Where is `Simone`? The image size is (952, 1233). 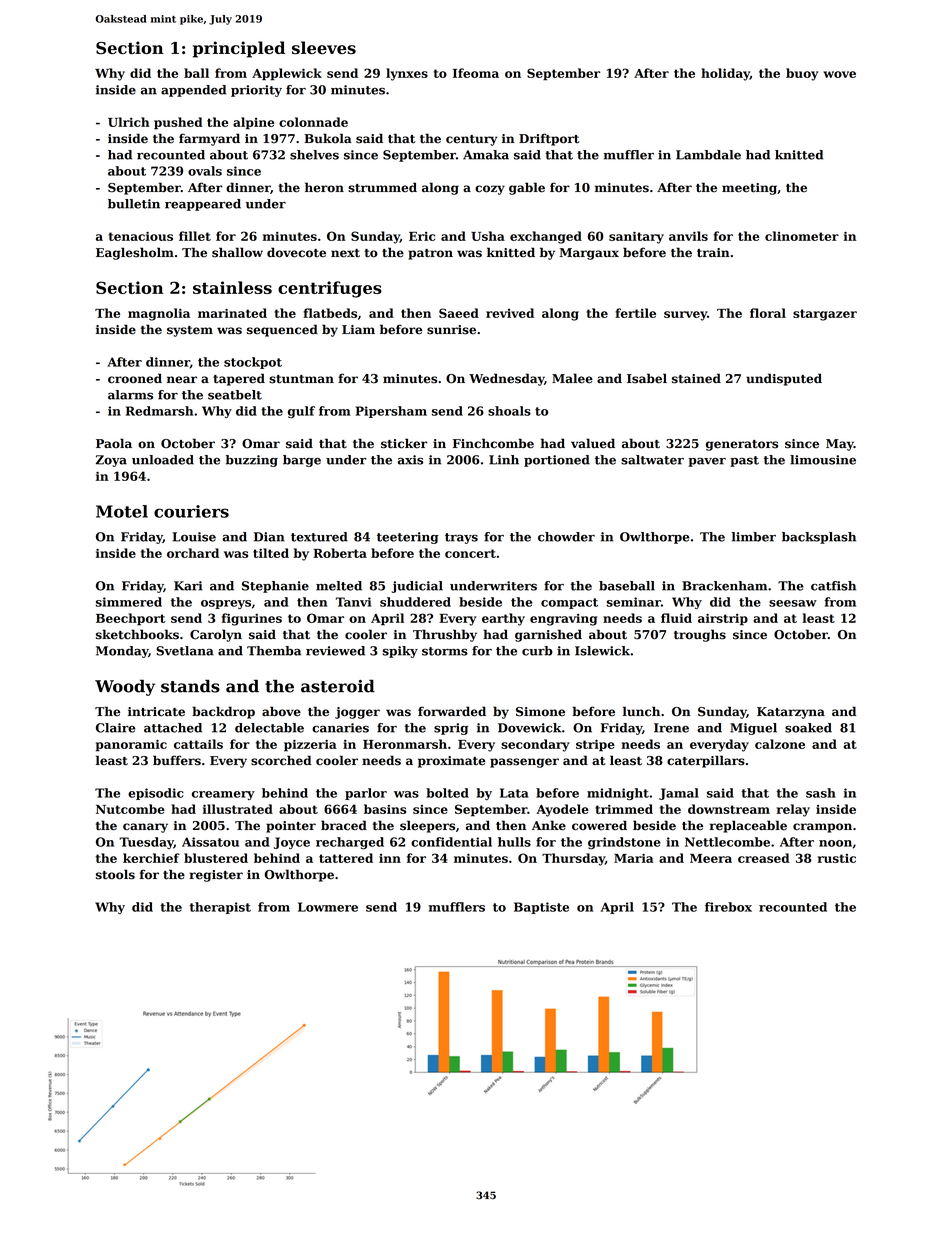 Simone is located at coordinates (540, 712).
